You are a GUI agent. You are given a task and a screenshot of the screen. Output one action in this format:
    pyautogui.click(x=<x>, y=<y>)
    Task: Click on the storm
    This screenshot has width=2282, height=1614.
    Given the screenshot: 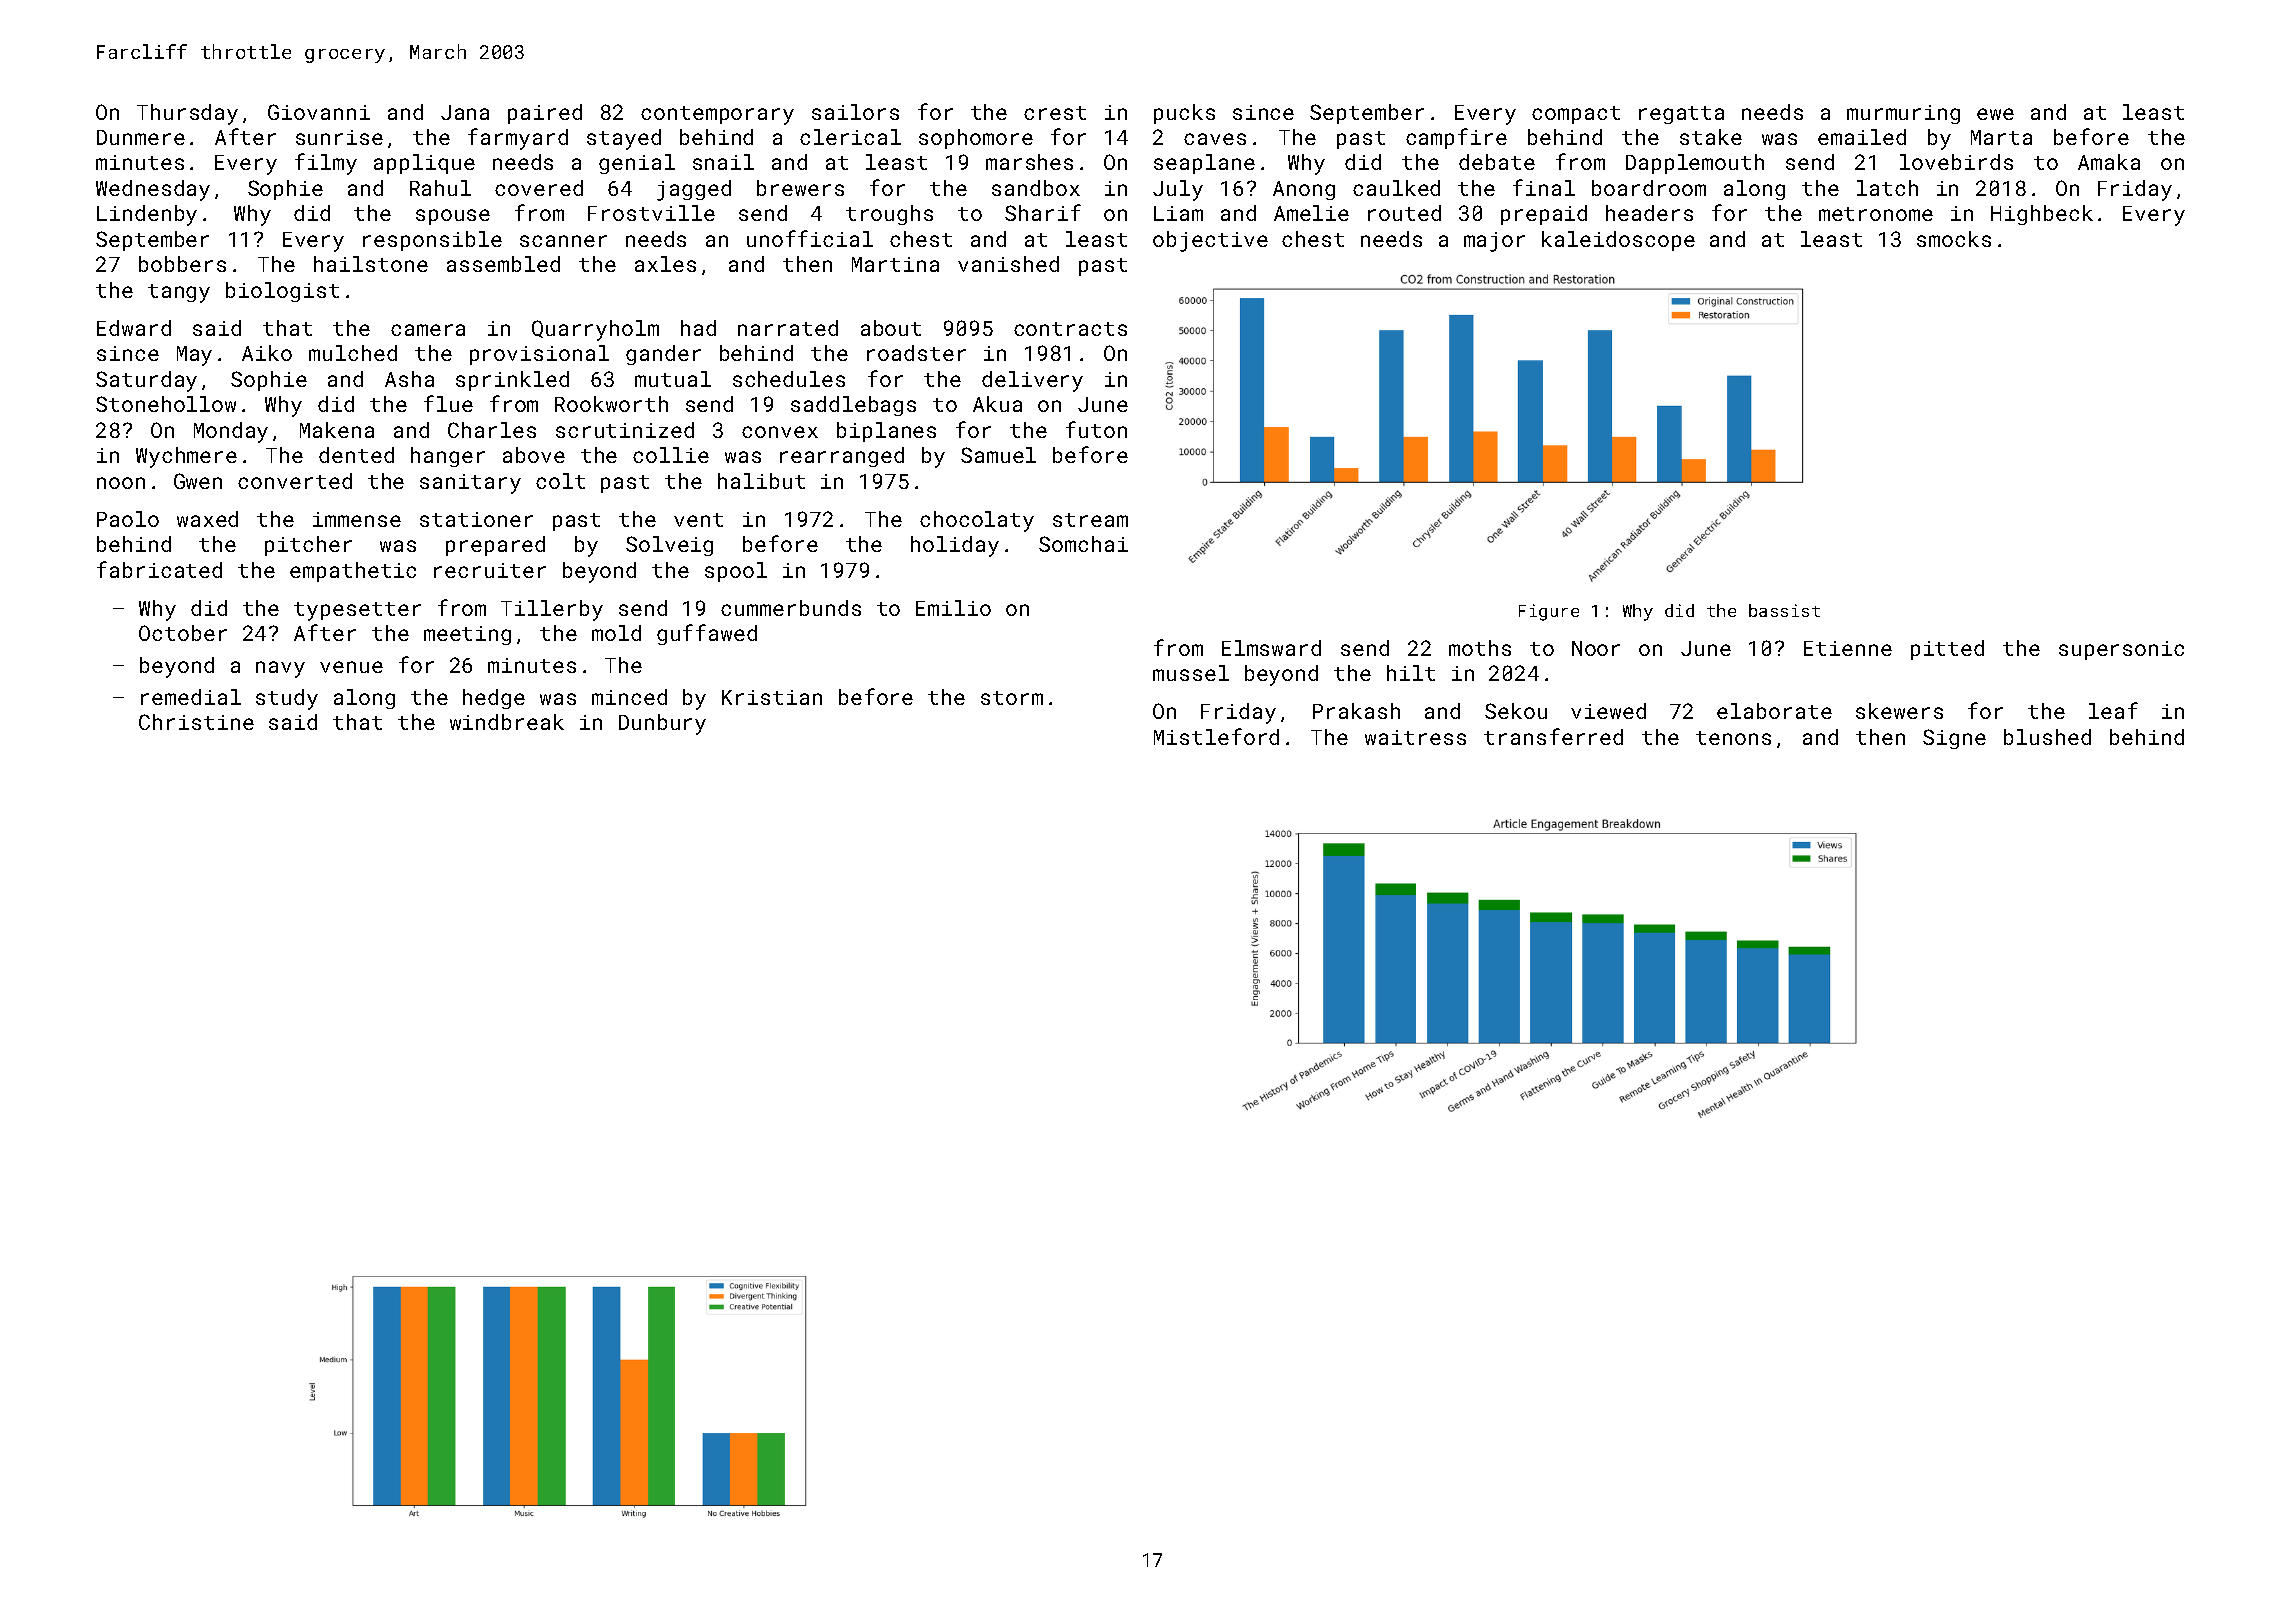 What is the action you would take?
    pyautogui.click(x=1012, y=698)
